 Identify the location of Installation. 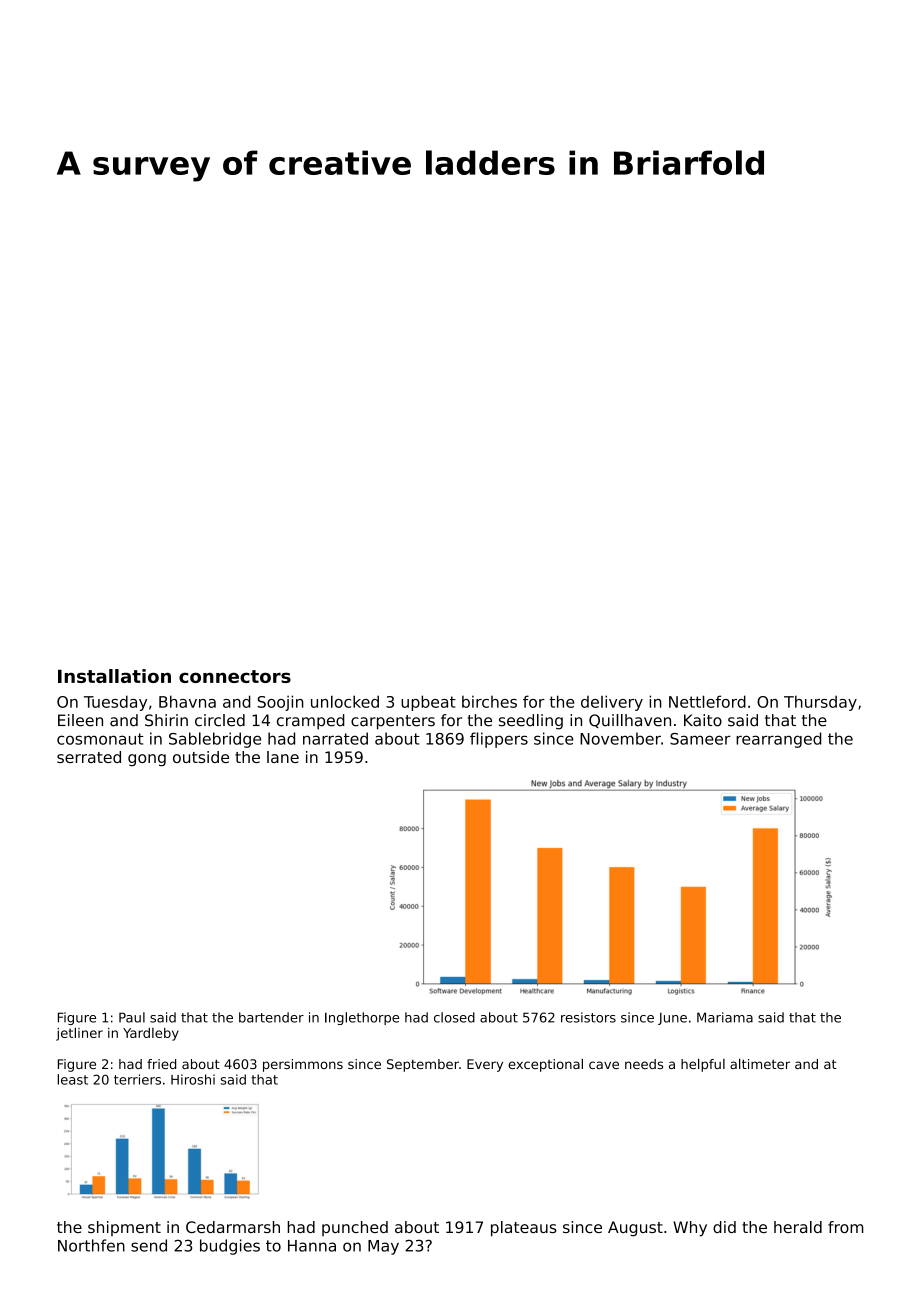
(114, 676).
